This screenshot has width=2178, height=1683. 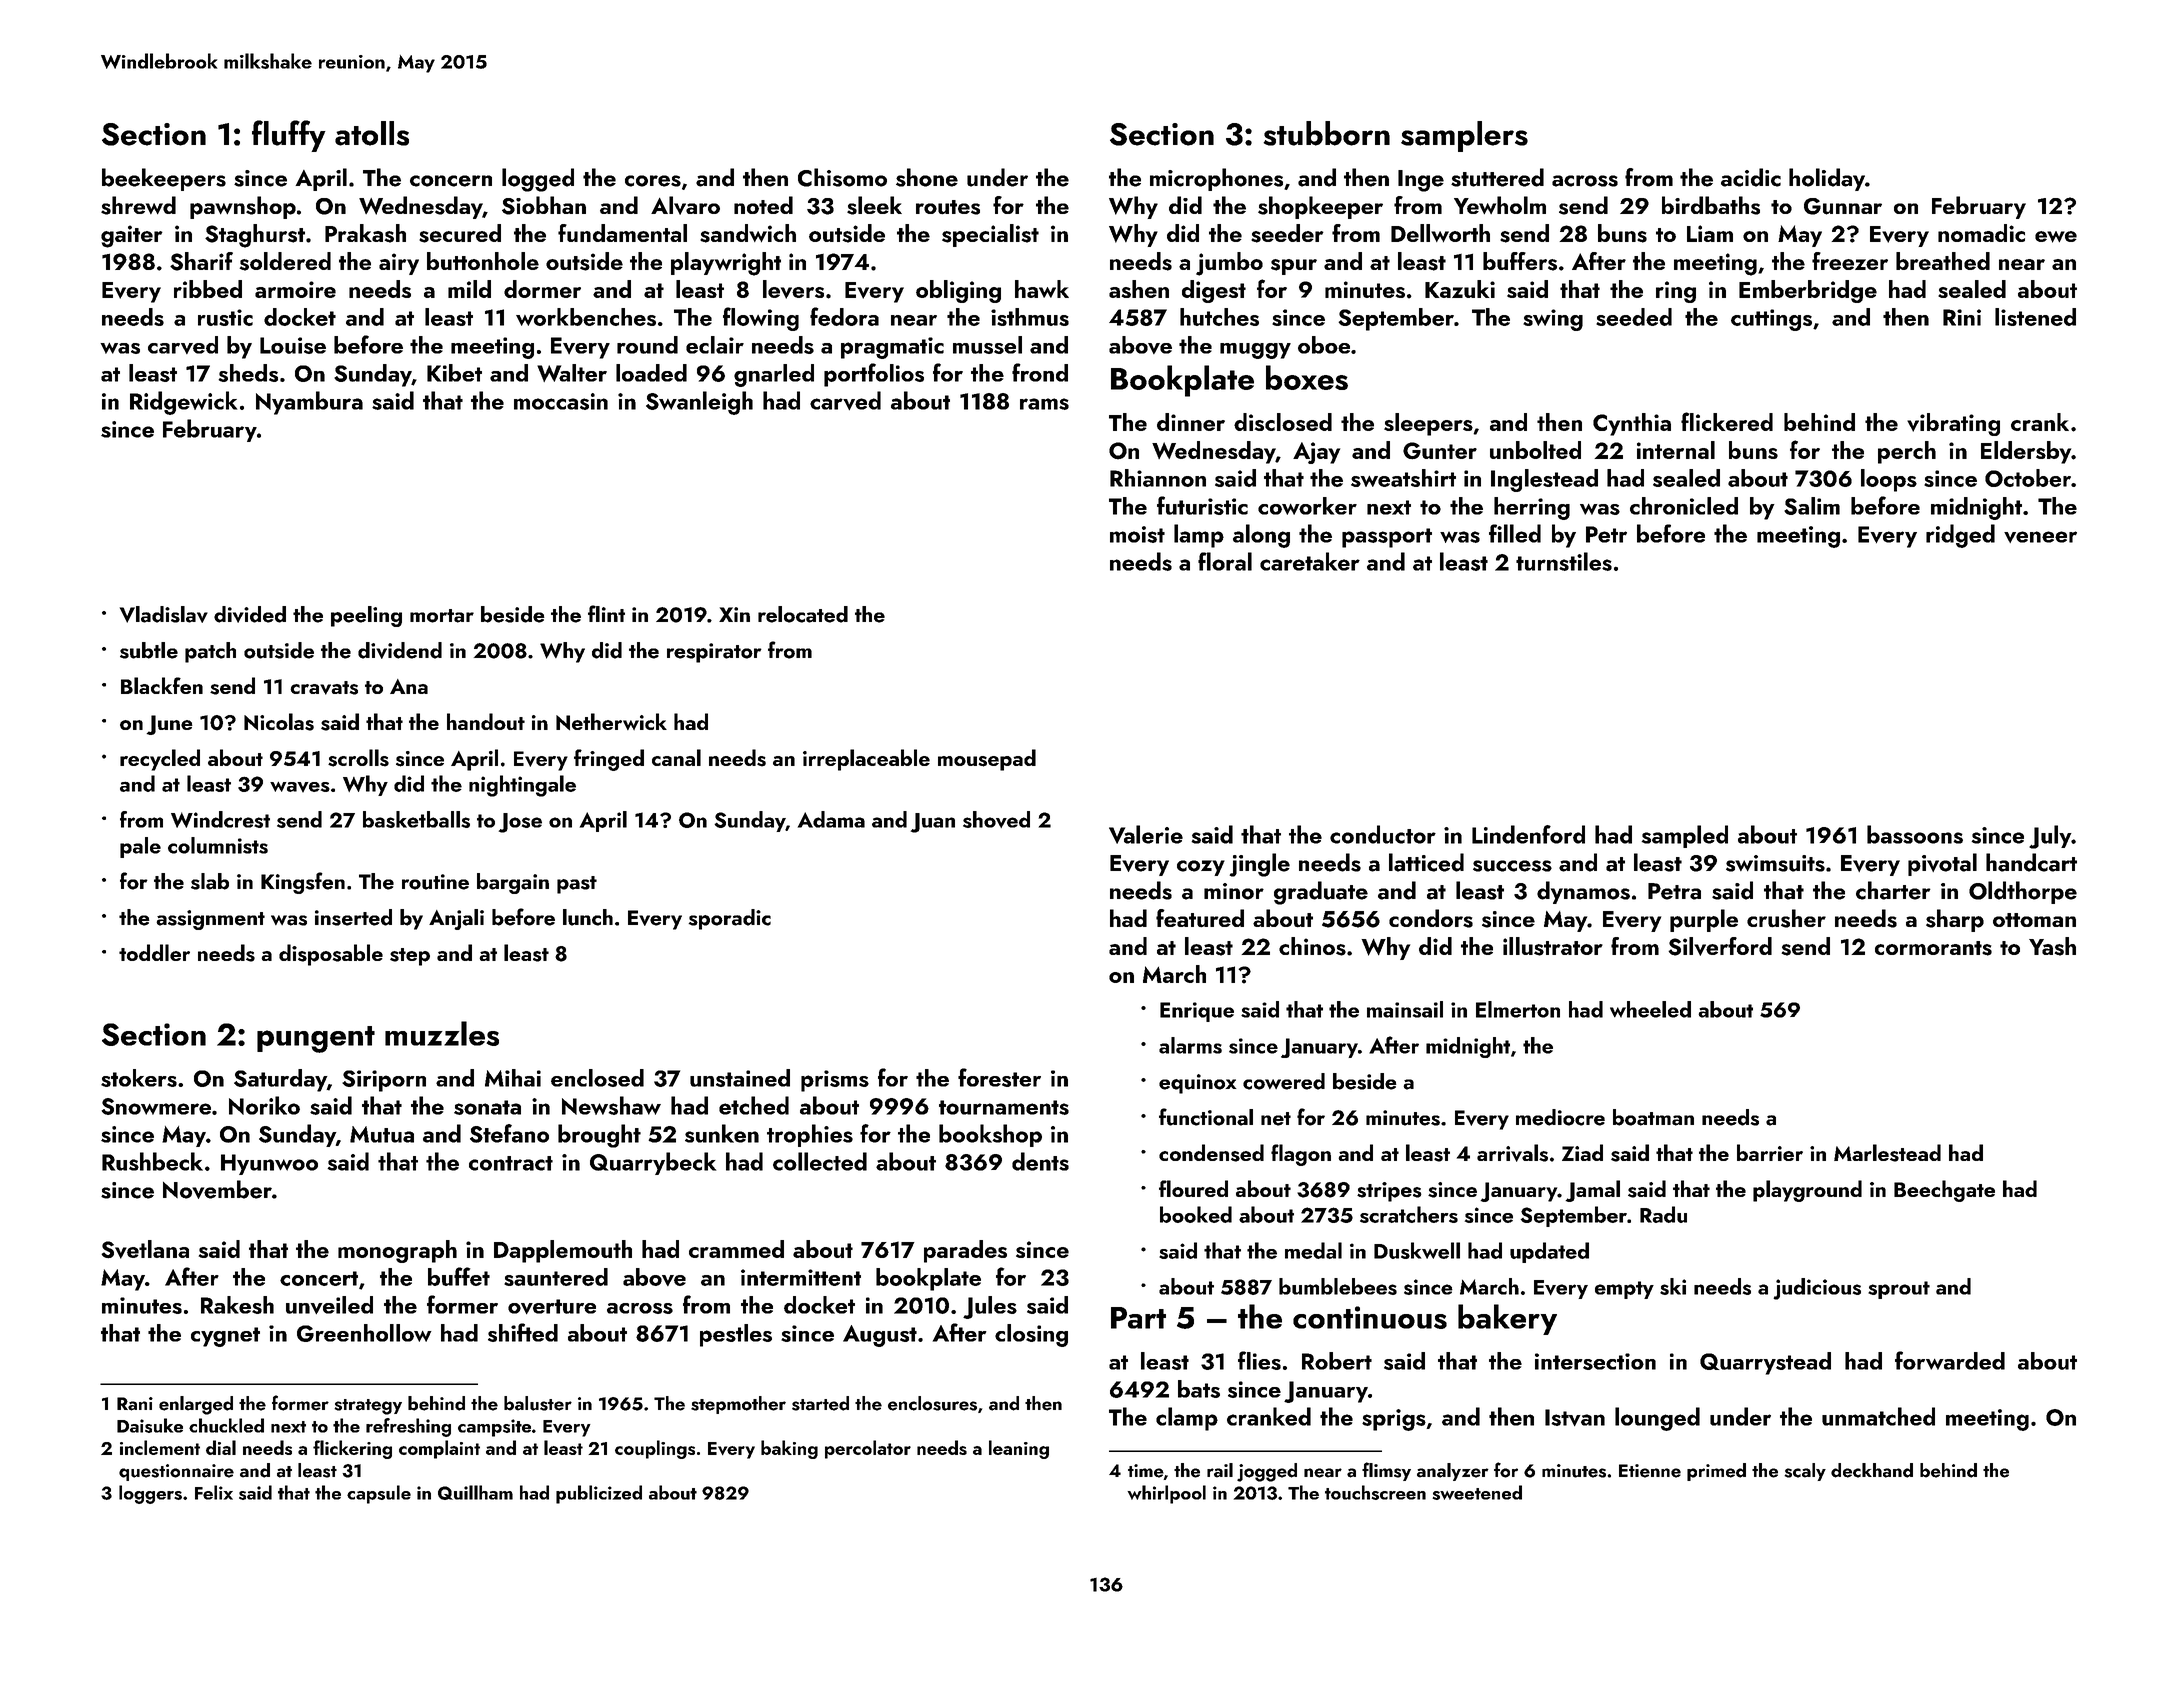 What do you see at coordinates (1771, 320) in the screenshot?
I see `cuttings` at bounding box center [1771, 320].
